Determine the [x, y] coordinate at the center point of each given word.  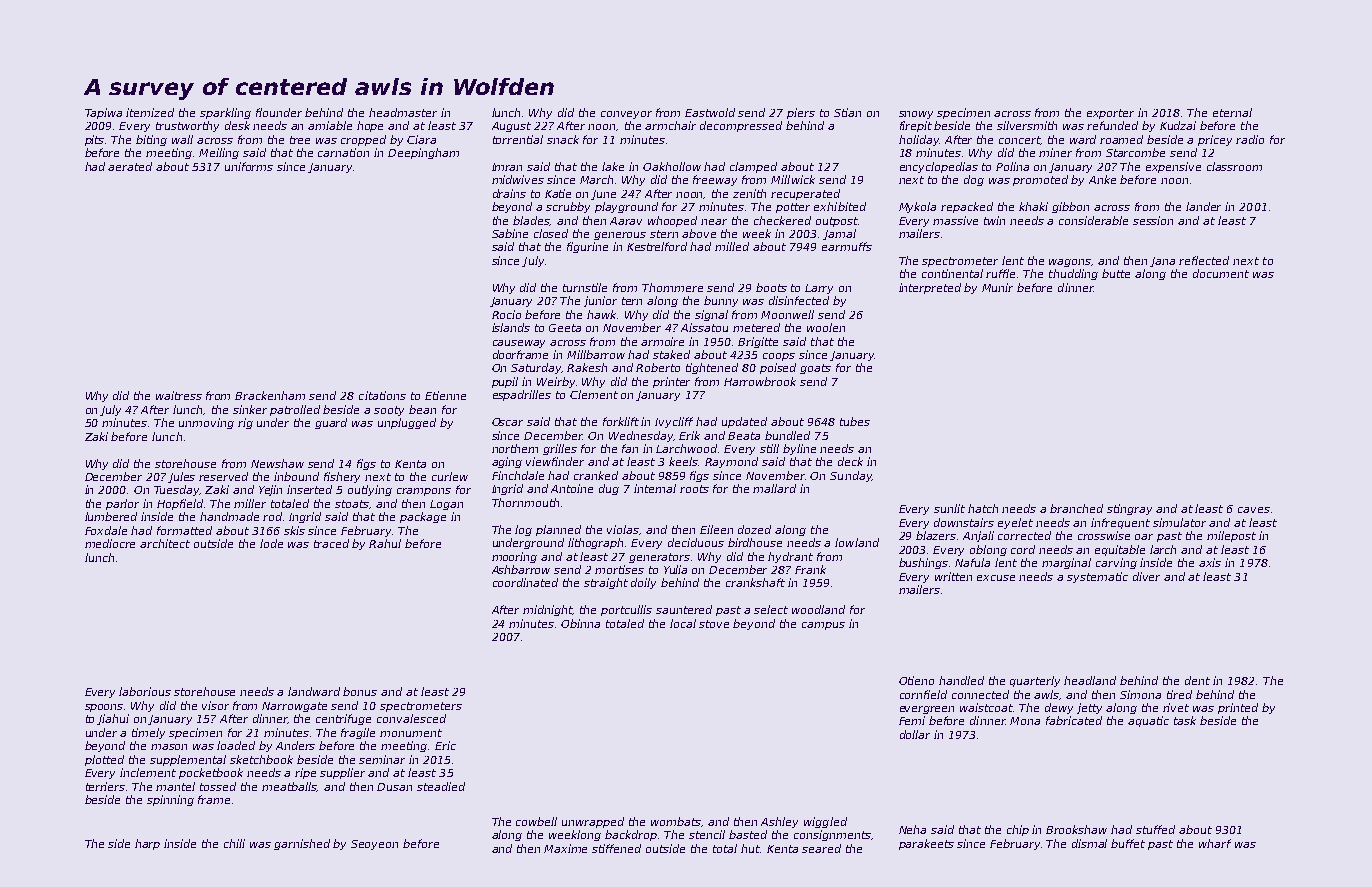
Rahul [385, 543]
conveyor [626, 115]
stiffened [616, 848]
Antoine [572, 488]
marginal [1066, 563]
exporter [1110, 114]
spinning [170, 800]
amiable [330, 125]
